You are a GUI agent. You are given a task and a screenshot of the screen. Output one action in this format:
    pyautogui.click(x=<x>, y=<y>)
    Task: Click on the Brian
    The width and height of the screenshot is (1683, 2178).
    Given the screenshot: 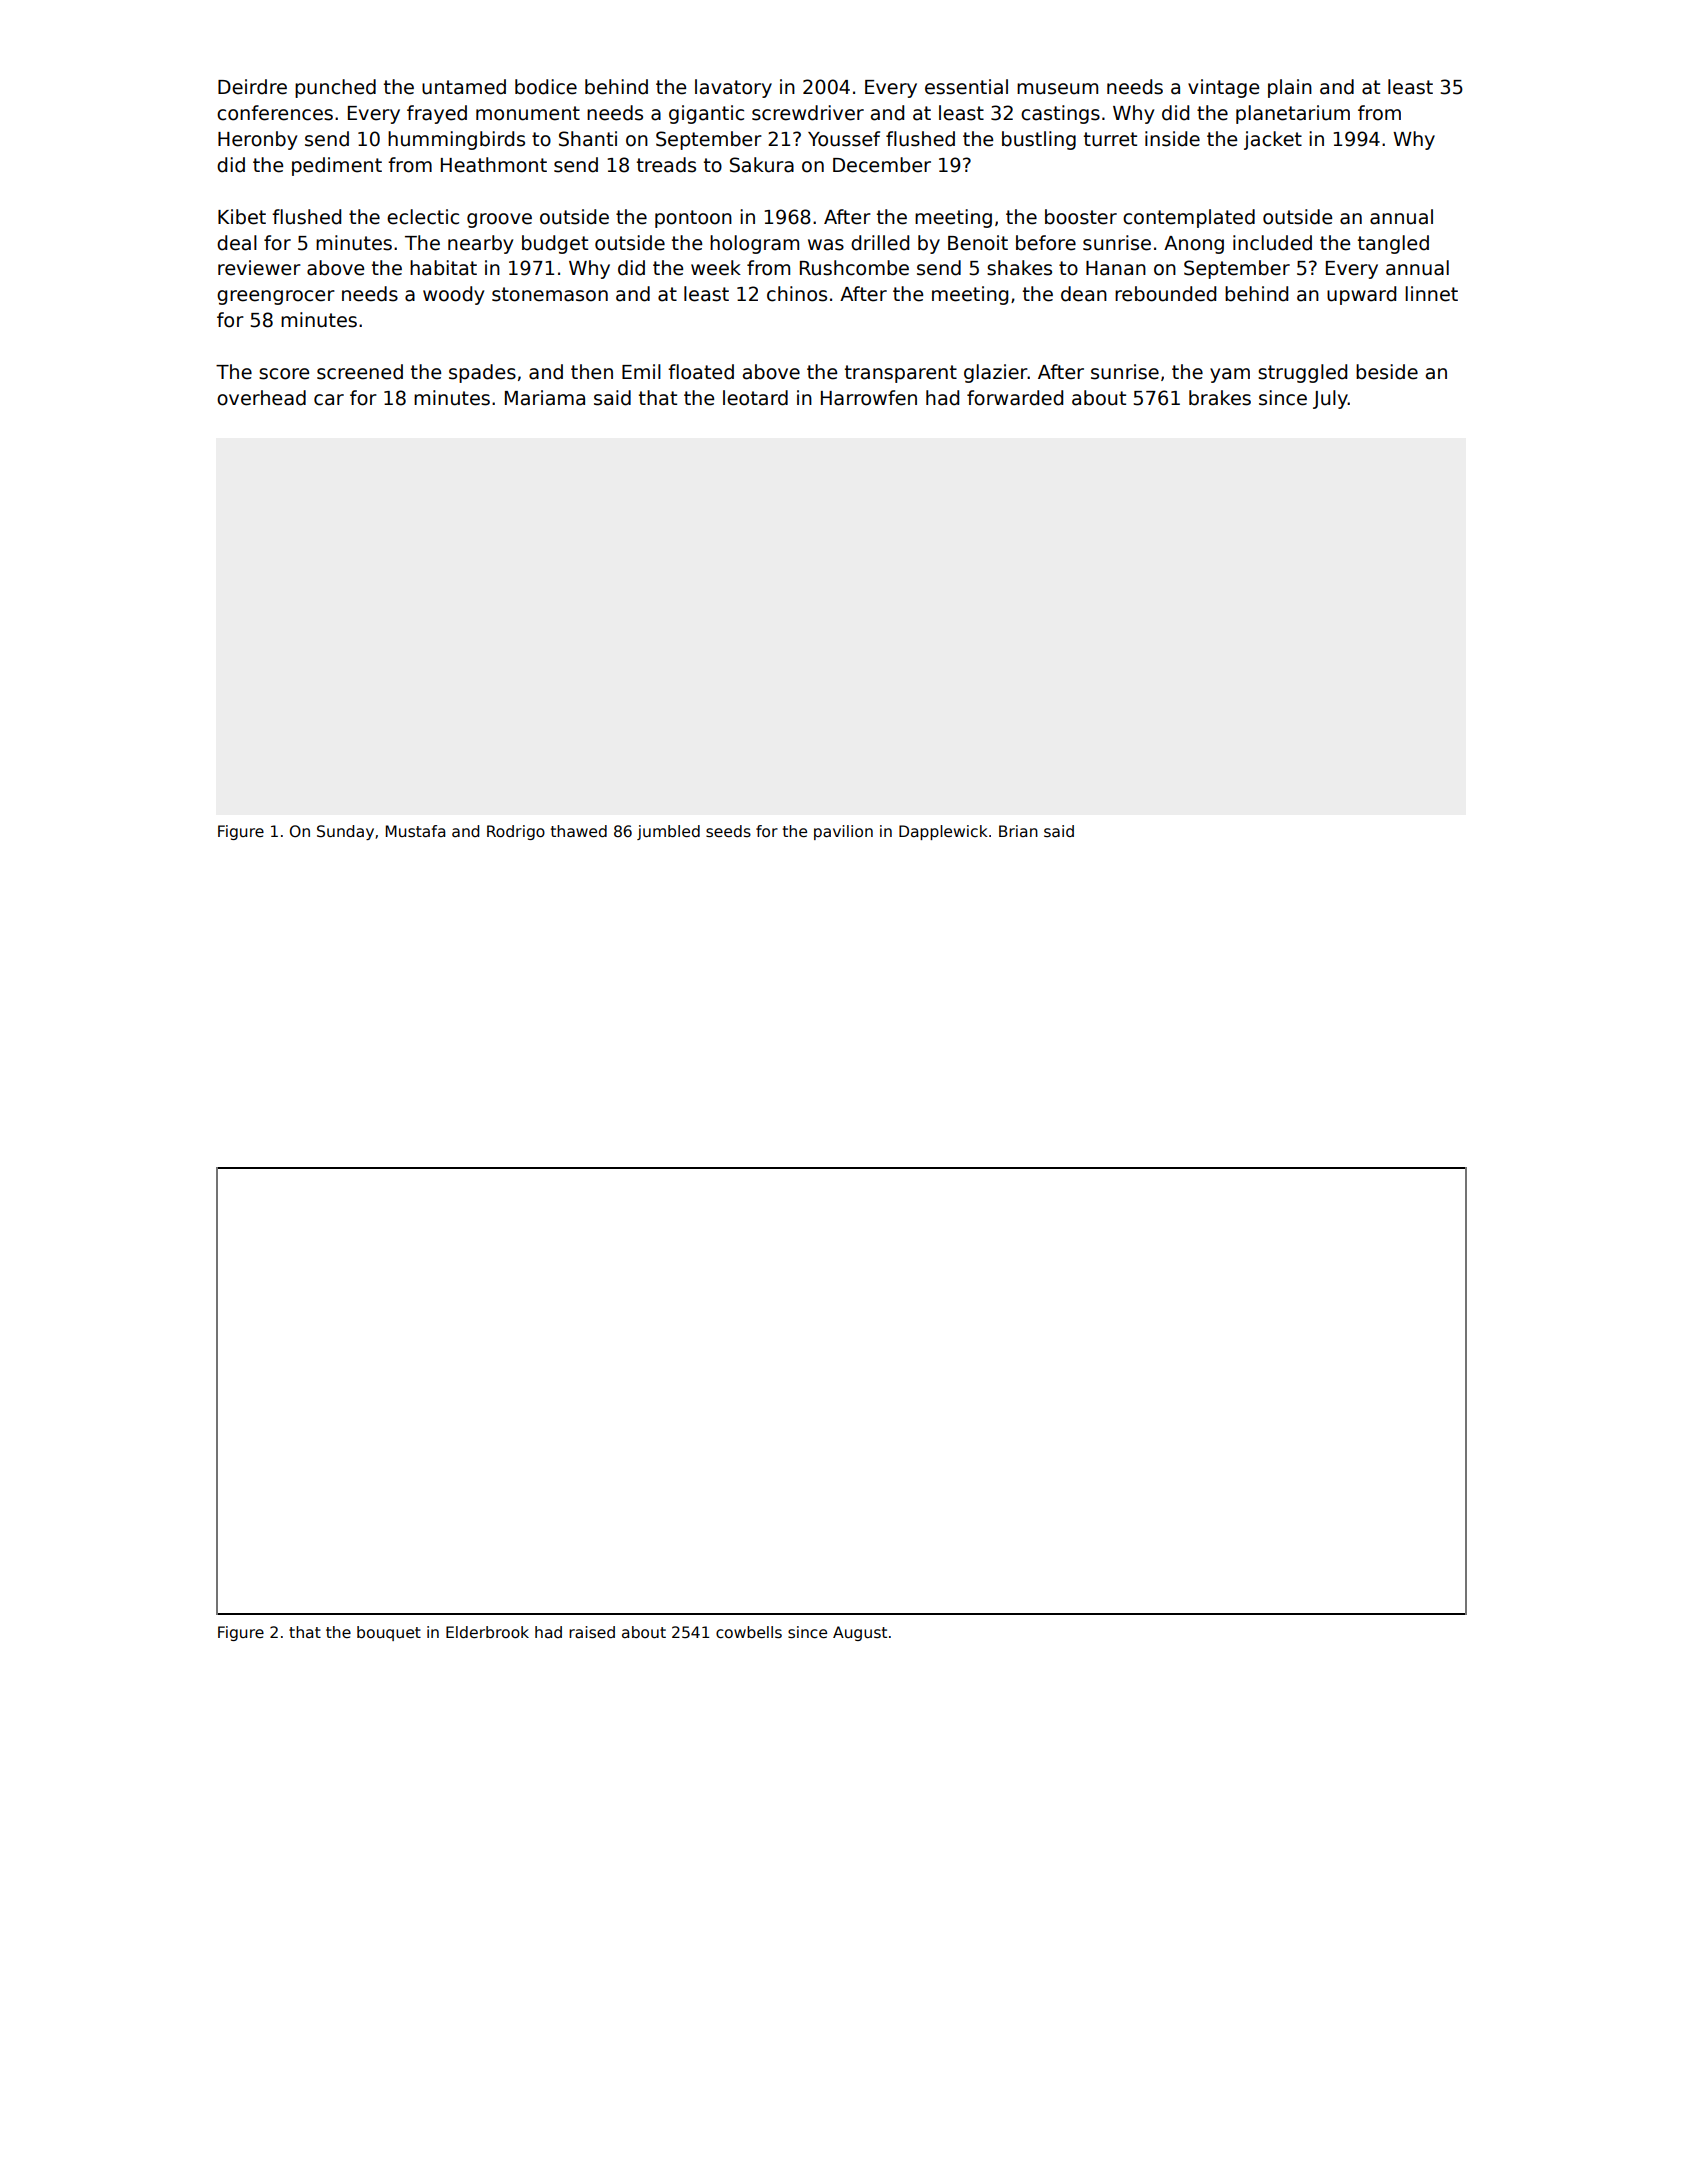 What is the action you would take?
    pyautogui.click(x=1018, y=831)
